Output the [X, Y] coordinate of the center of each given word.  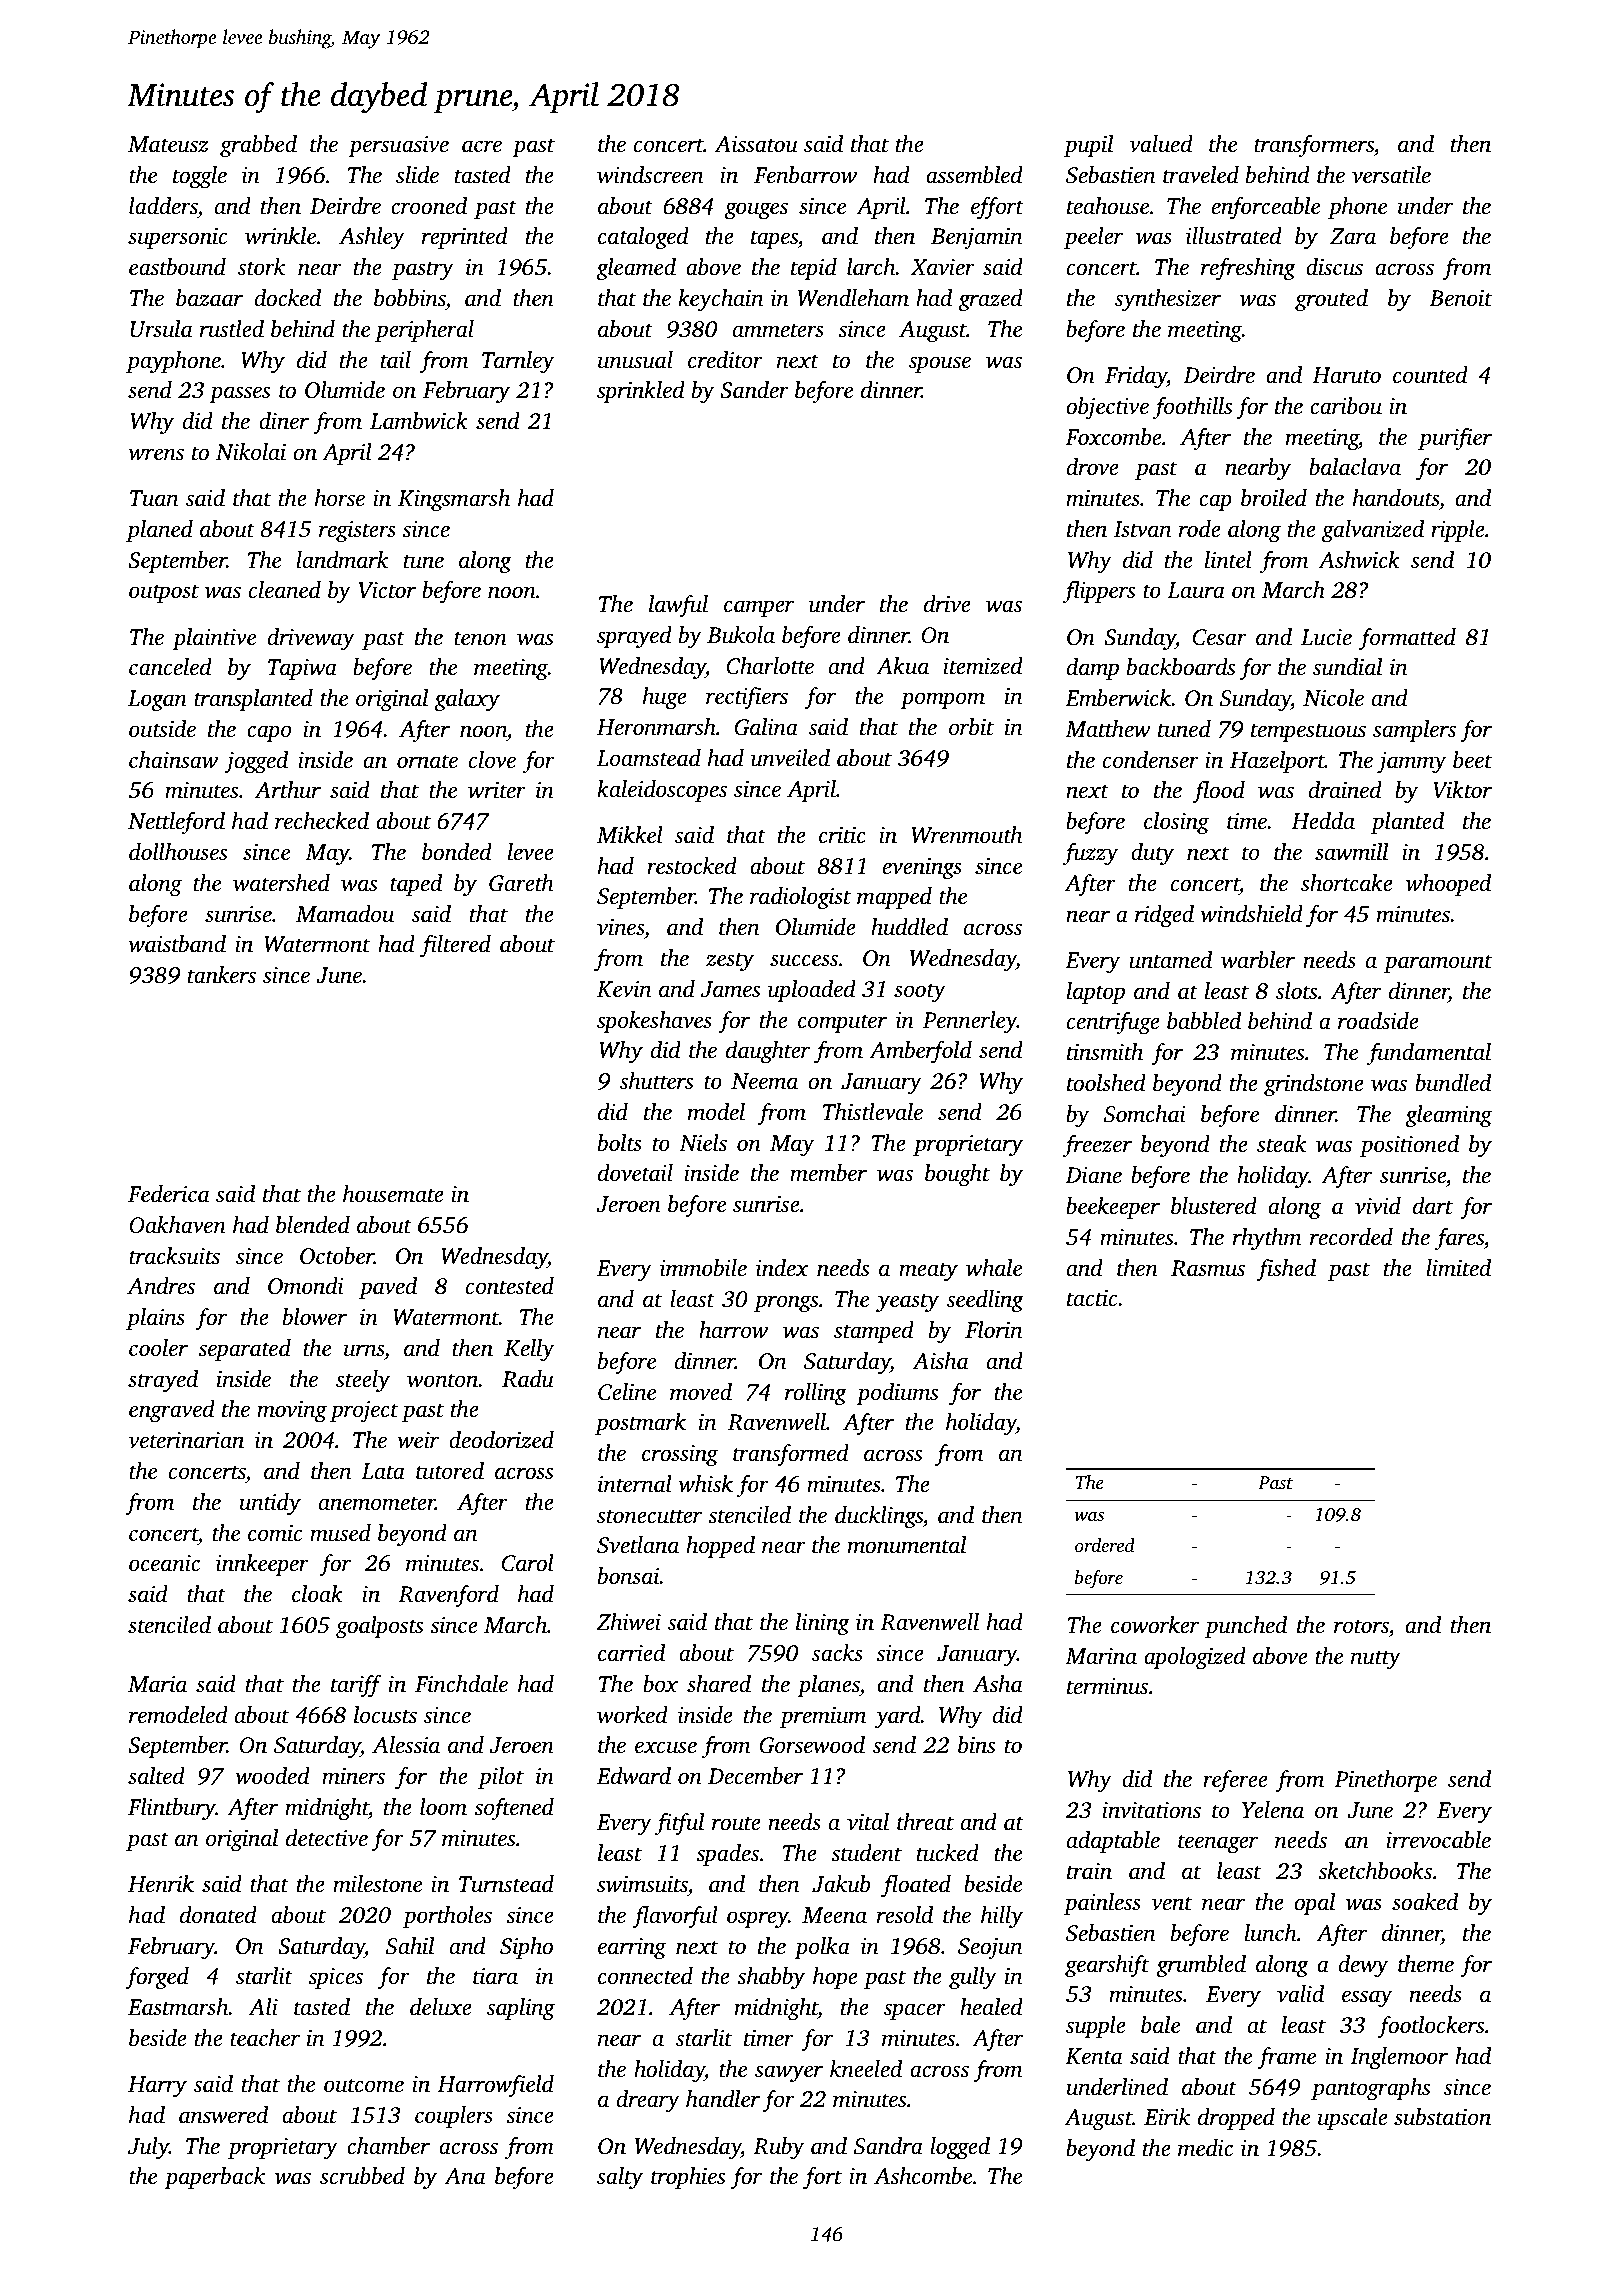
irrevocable [1438, 1840]
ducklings [879, 1517]
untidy [270, 1504]
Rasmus [1208, 1268]
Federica [168, 1194]
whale [994, 1268]
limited [1458, 1268]
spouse [940, 364]
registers [357, 532]
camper [759, 608]
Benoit [1460, 298]
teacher [265, 2038]
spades [727, 1855]
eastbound [177, 267]
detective [327, 1838]
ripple [1458, 531]
